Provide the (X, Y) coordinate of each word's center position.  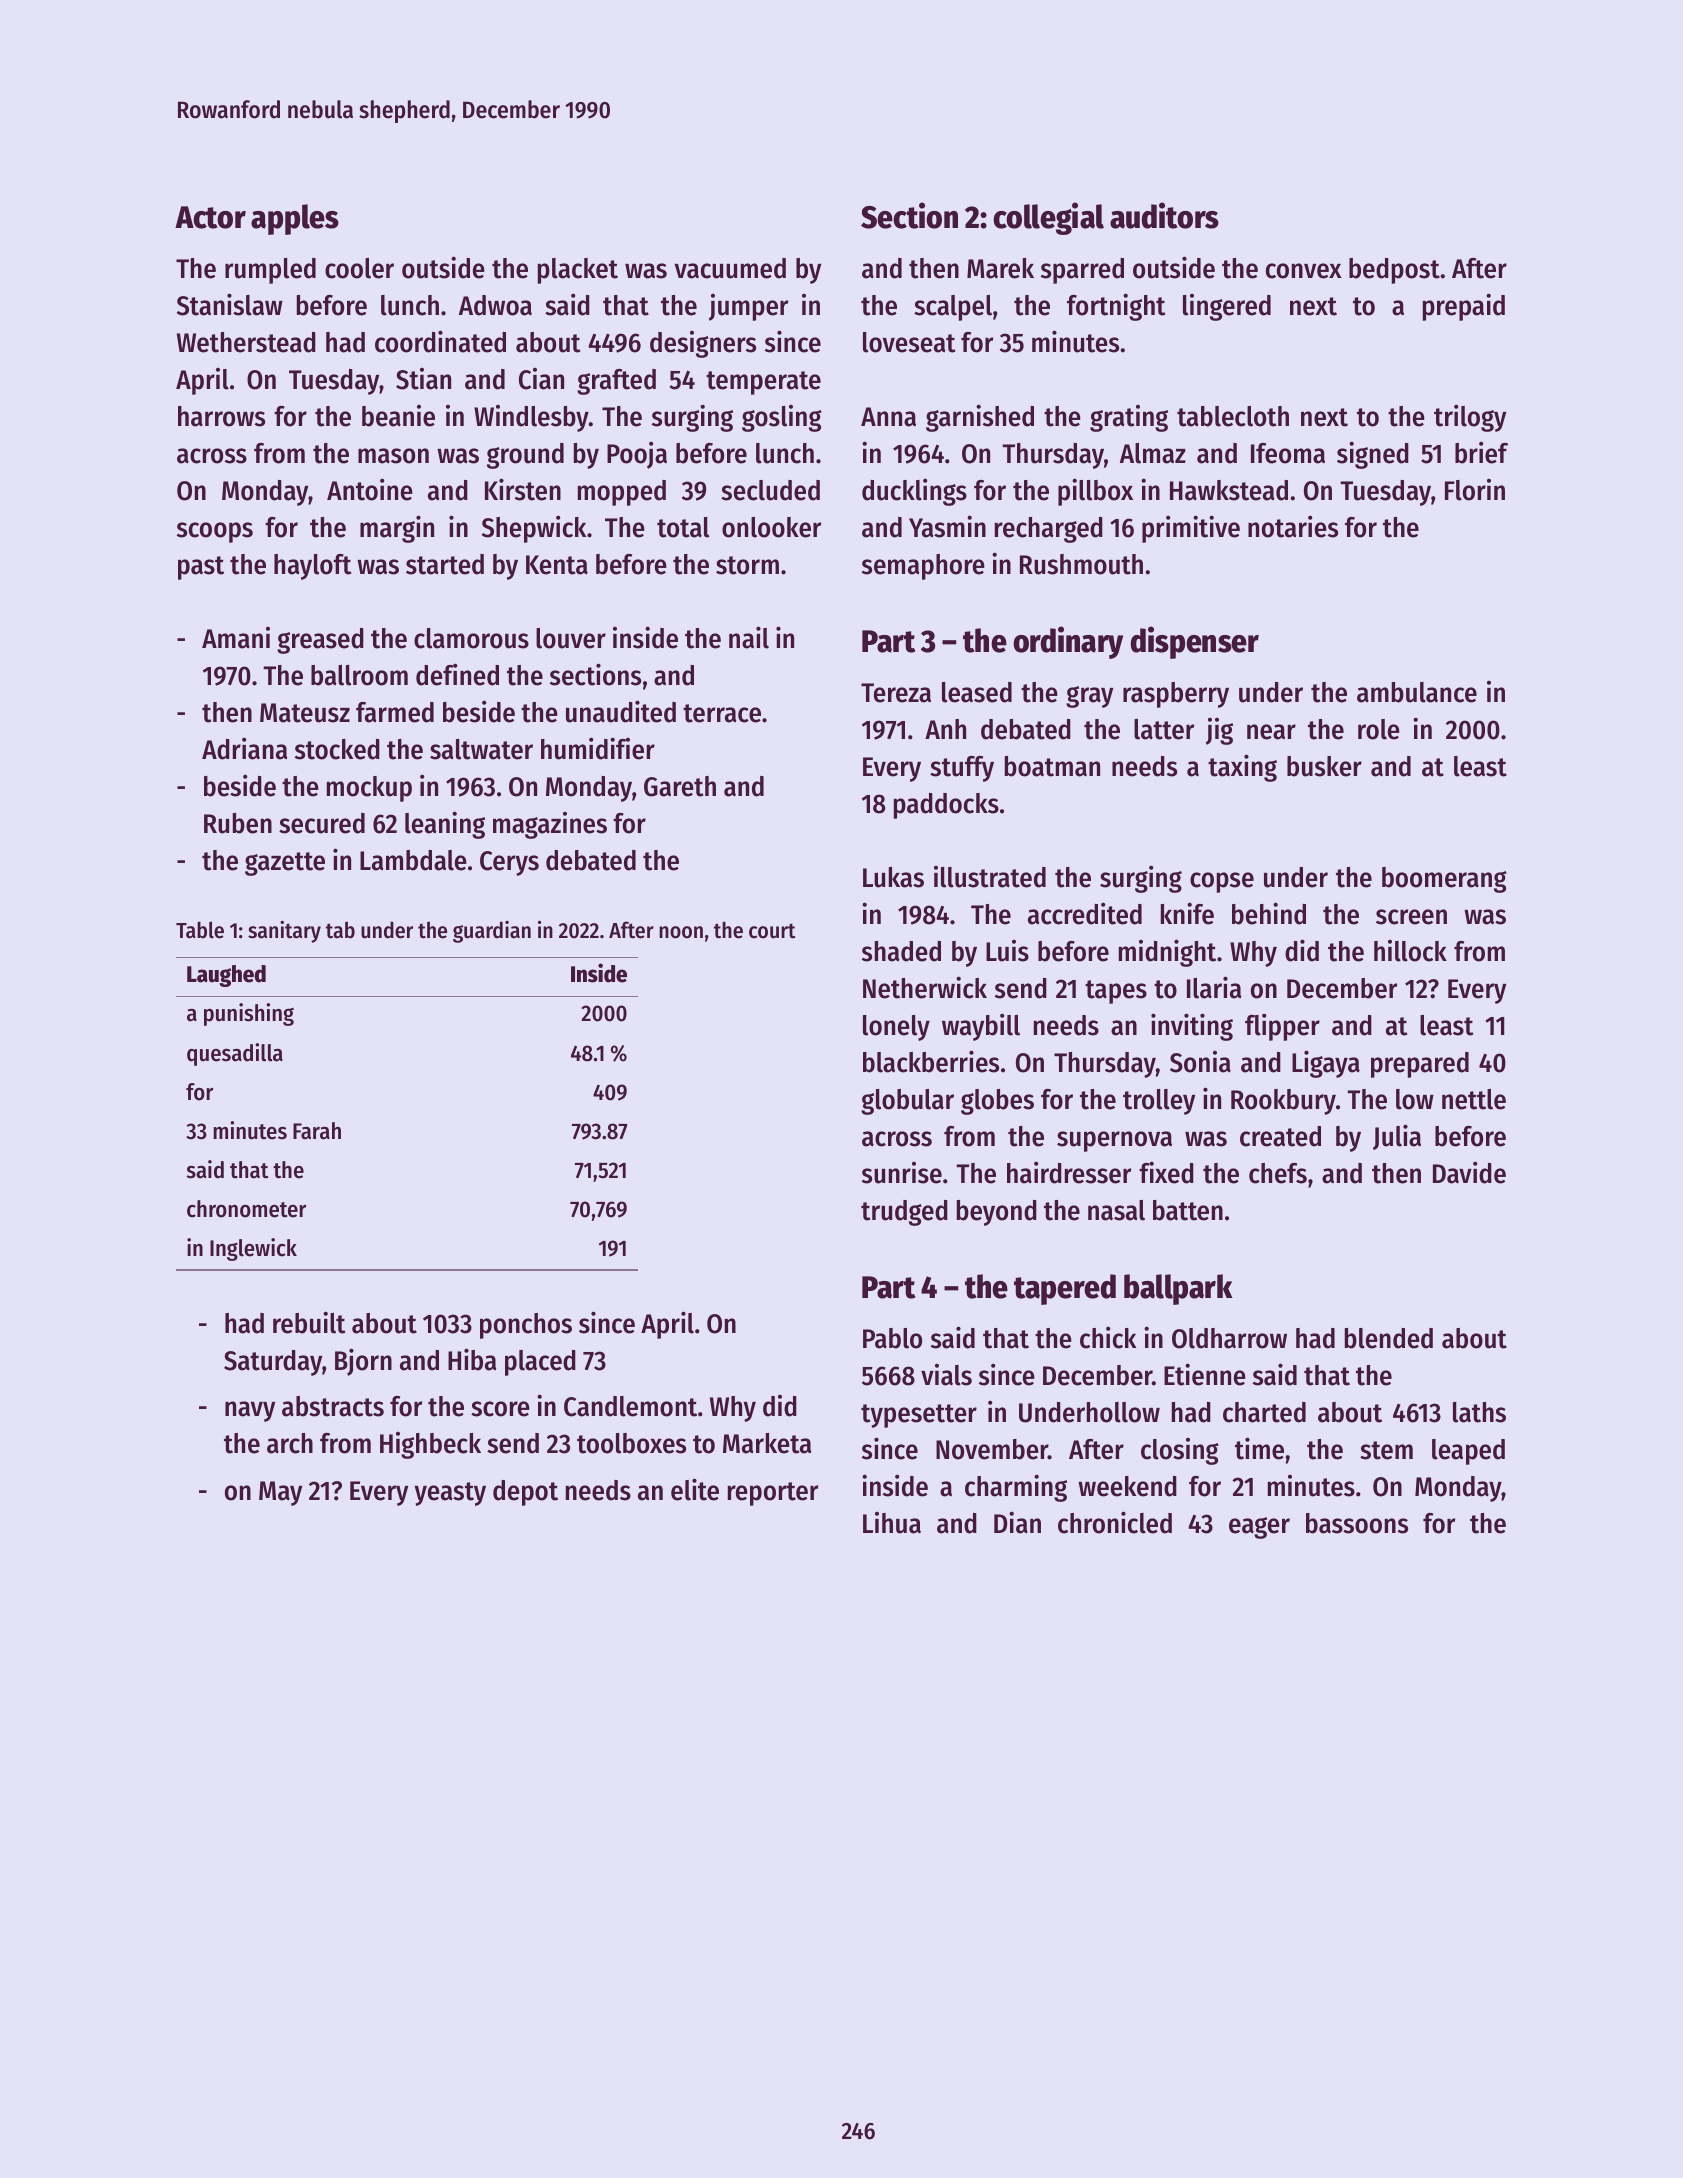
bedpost (1394, 271)
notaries (1293, 526)
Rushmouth (1081, 564)
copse (1222, 882)
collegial (1048, 218)
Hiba (472, 1359)
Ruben (238, 823)
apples (295, 219)
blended (1389, 1338)
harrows (221, 416)
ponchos (526, 1326)
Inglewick (253, 1249)
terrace (722, 713)
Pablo (892, 1338)
